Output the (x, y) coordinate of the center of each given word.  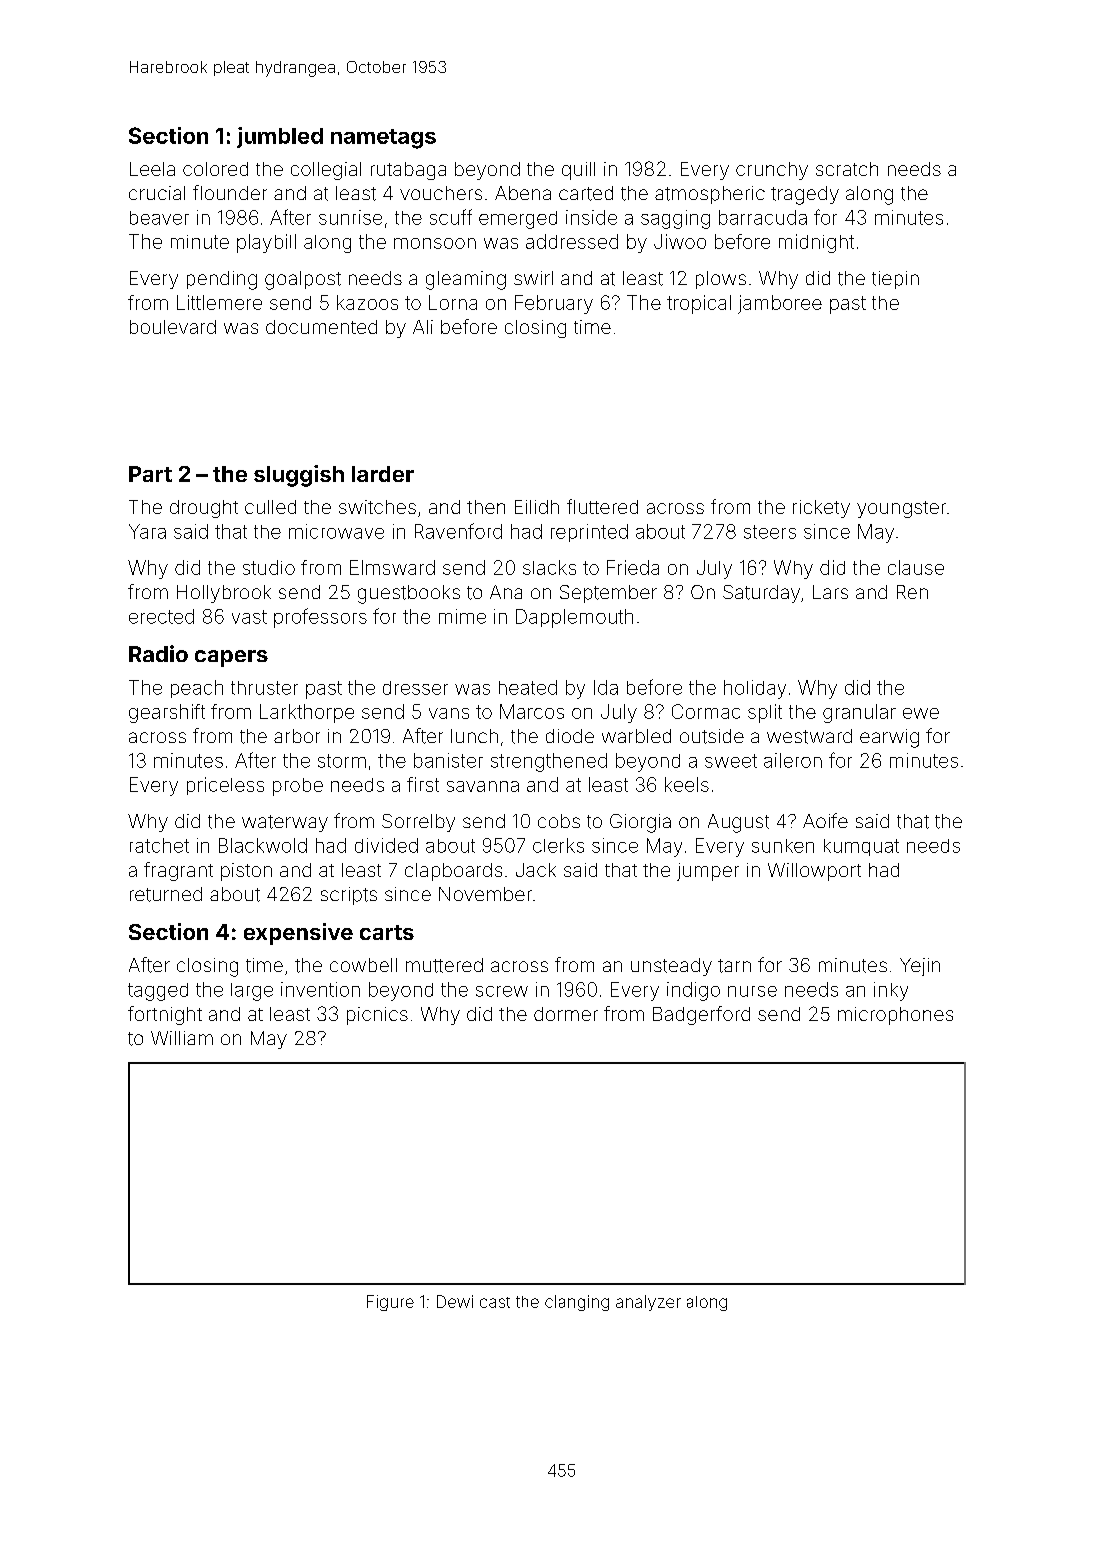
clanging (577, 1303)
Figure (390, 1303)
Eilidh (537, 507)
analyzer (648, 1303)
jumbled (280, 137)
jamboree (780, 304)
